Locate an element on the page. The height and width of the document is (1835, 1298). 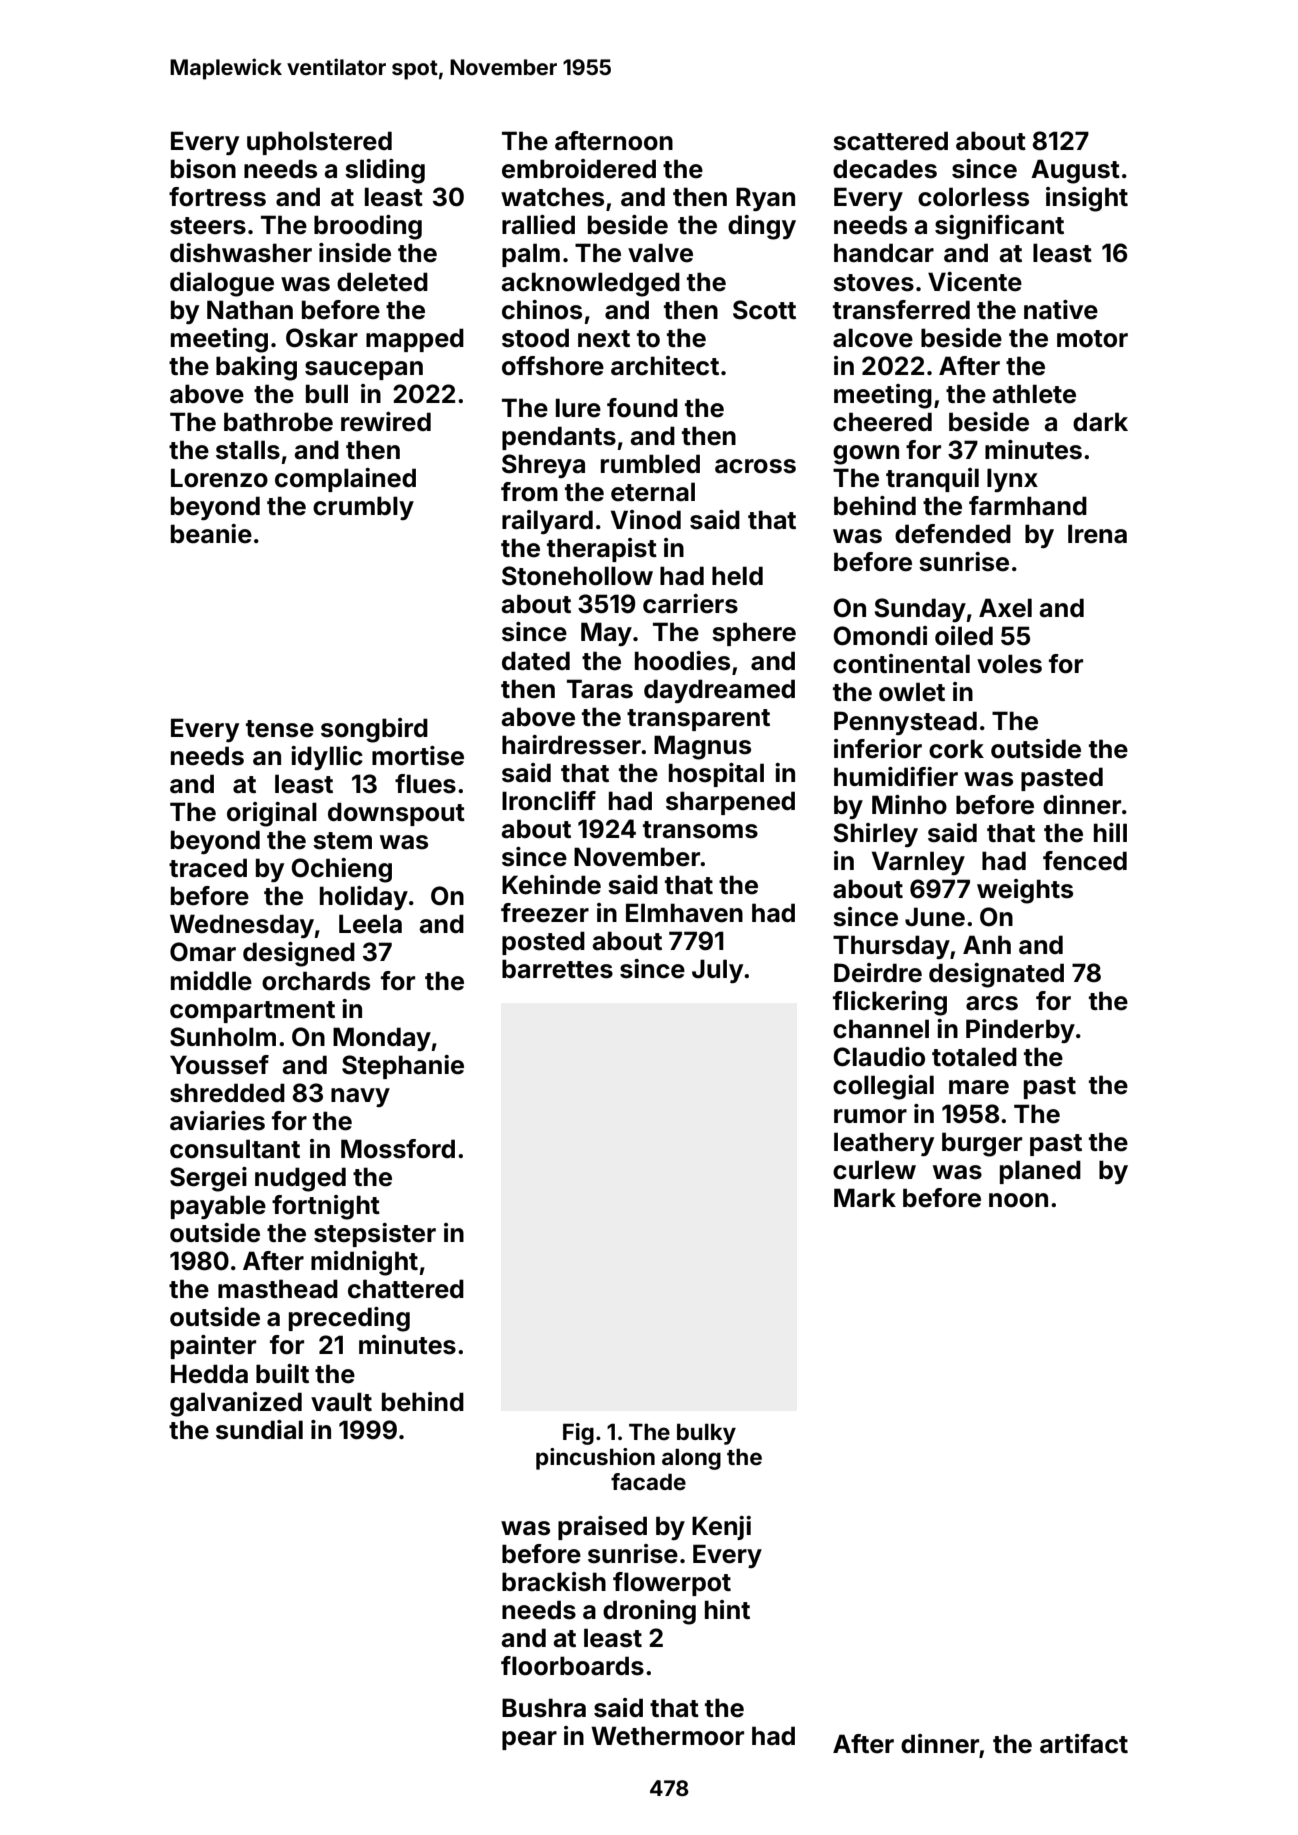
bison is located at coordinates (203, 169).
